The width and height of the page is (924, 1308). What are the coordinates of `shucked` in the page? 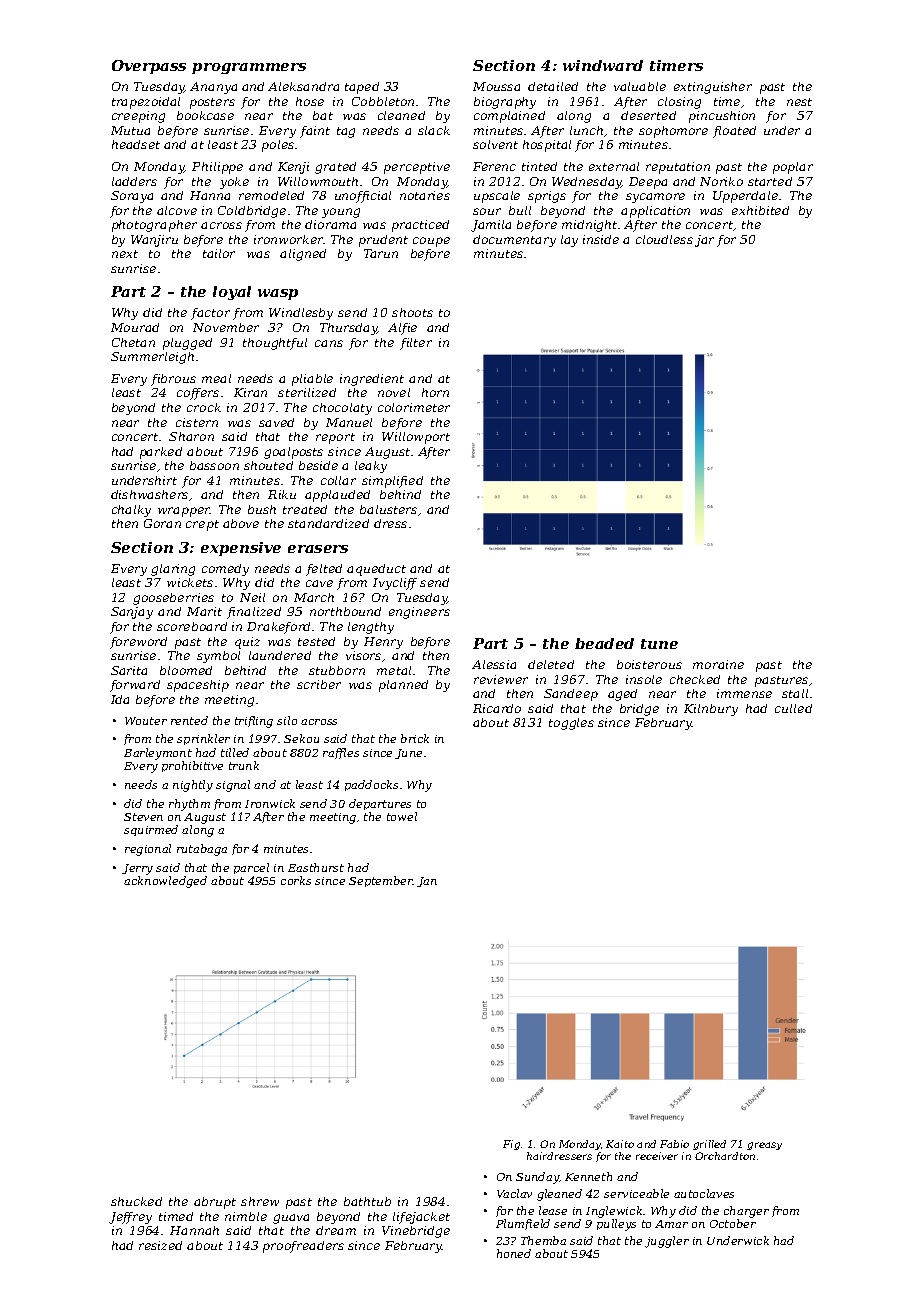 It's located at (136, 1201).
